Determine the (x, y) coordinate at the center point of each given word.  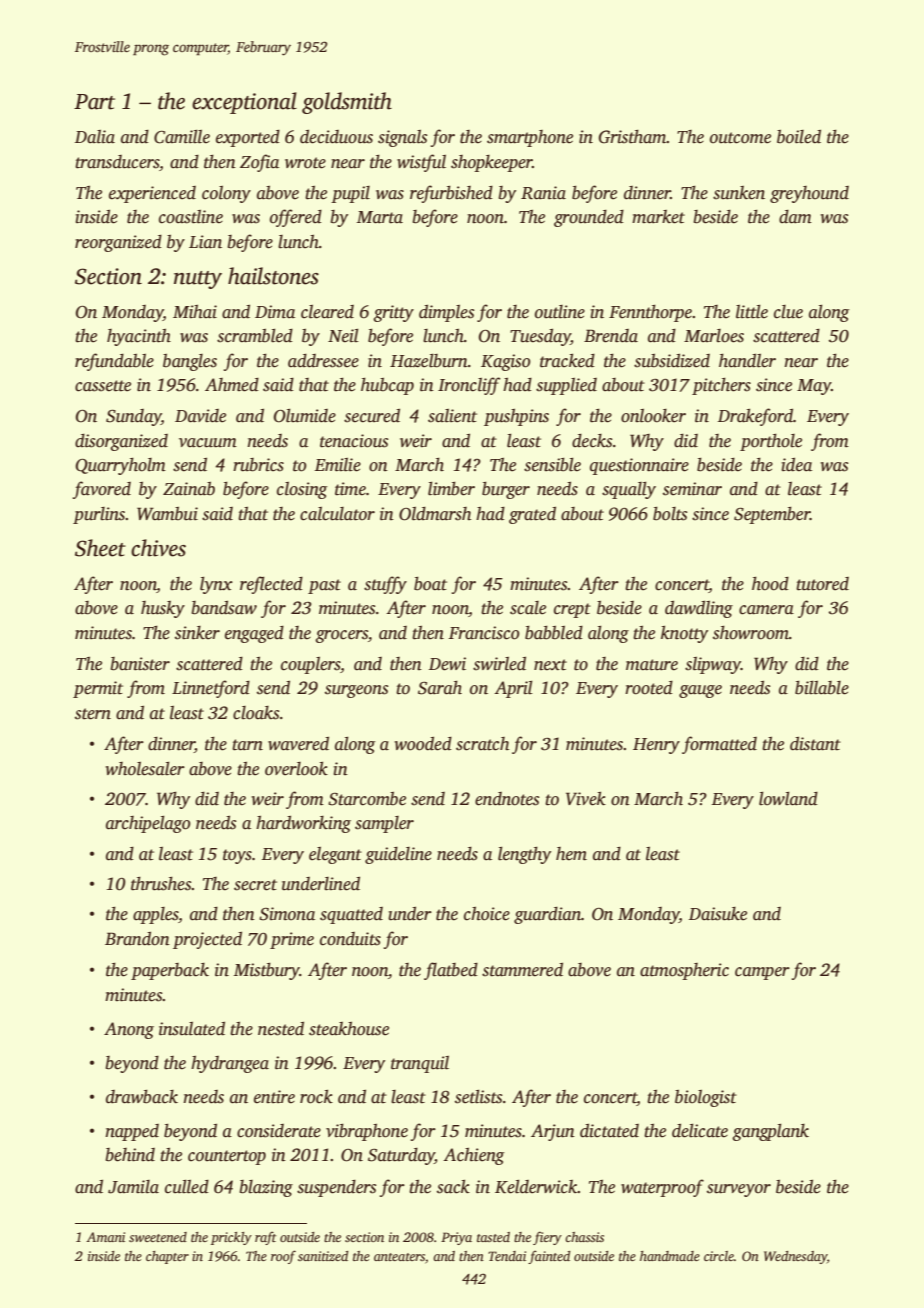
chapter (167, 1257)
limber (451, 489)
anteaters (399, 1257)
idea (797, 465)
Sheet (100, 548)
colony (226, 194)
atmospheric (684, 971)
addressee (323, 361)
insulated (192, 1029)
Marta (380, 217)
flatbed (451, 971)
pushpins (516, 417)
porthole (771, 442)
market (658, 217)
